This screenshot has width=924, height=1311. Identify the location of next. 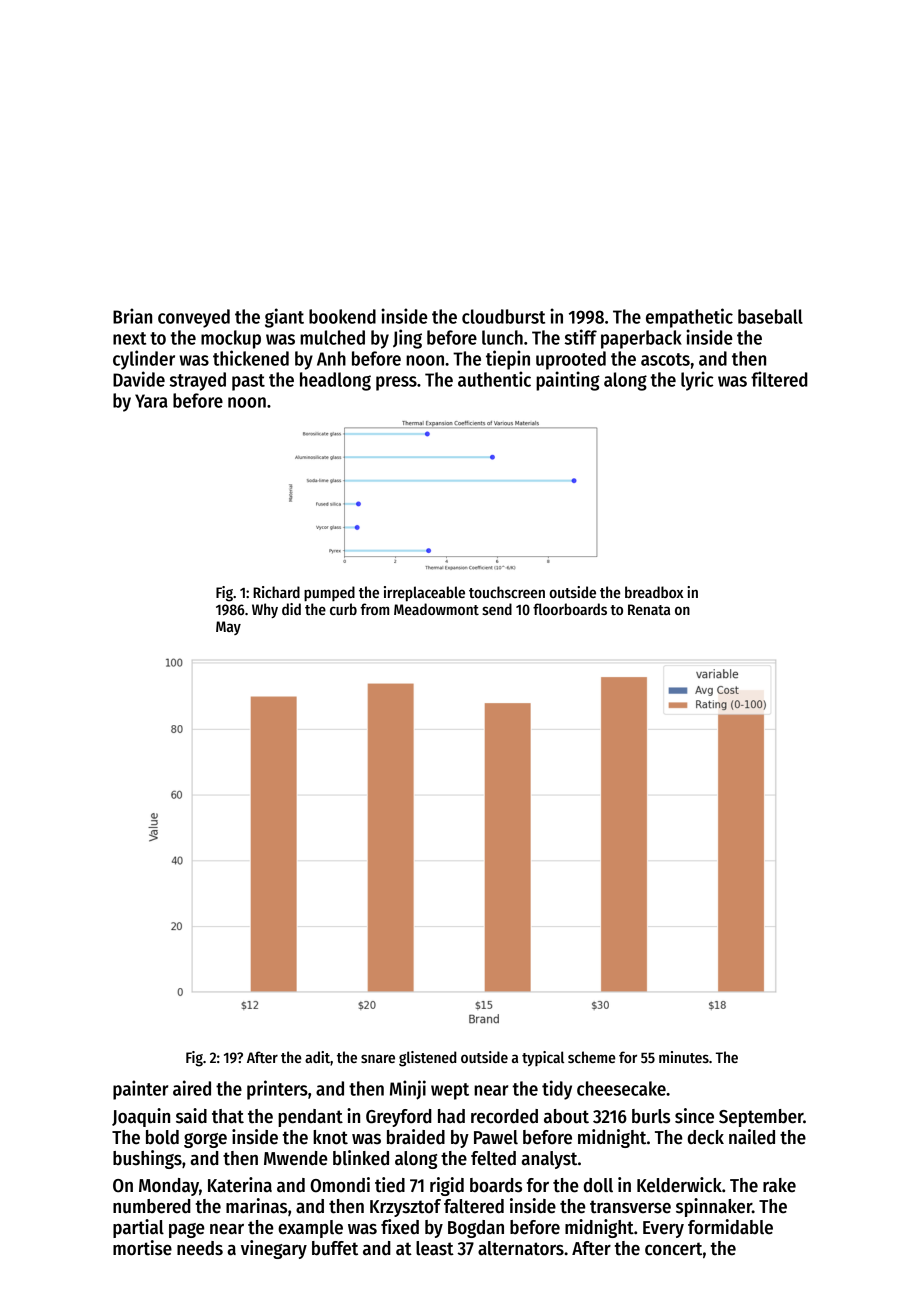
(129, 338).
